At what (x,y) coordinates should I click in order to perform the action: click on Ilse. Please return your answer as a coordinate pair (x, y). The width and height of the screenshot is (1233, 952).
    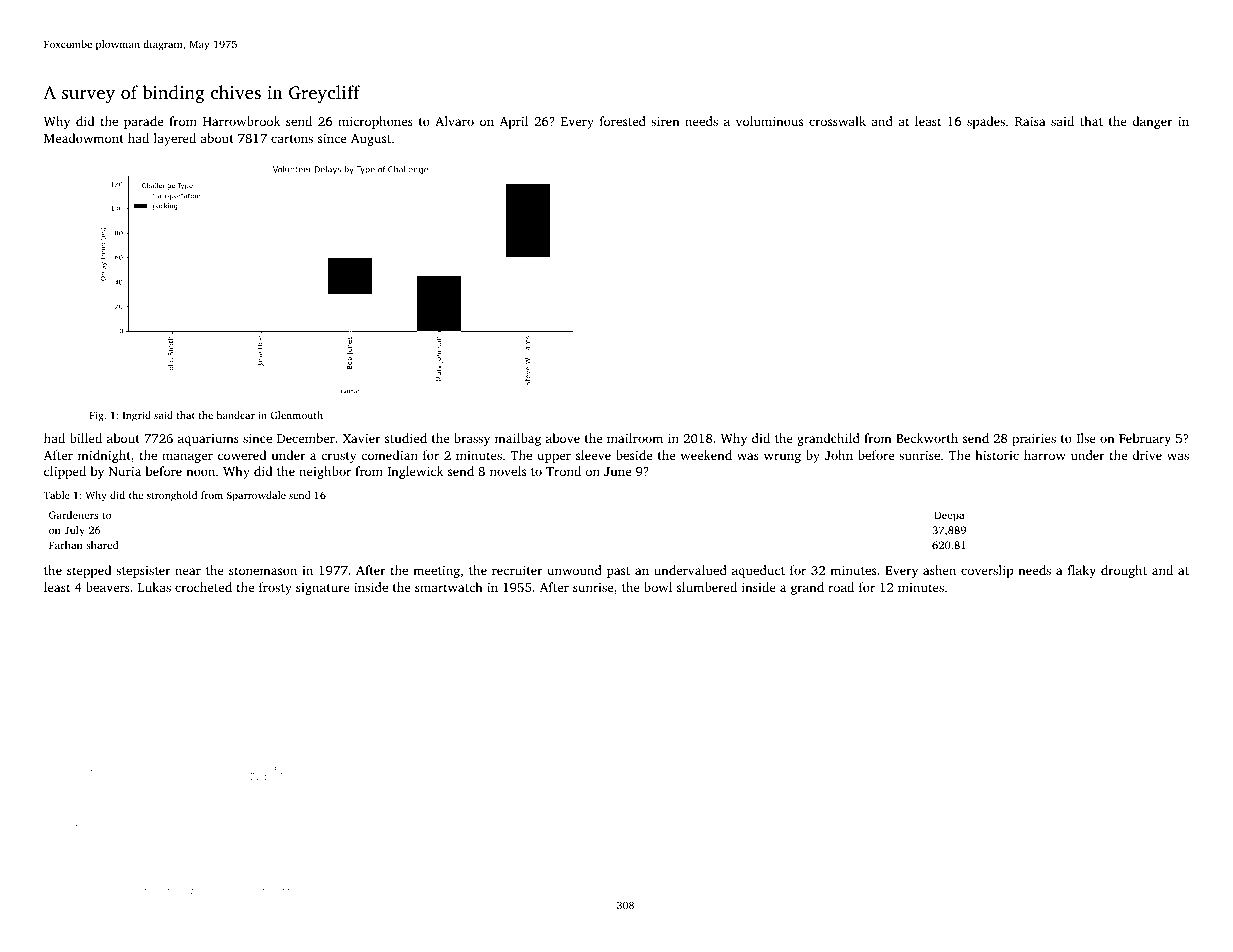
    Looking at the image, I should click on (1086, 438).
